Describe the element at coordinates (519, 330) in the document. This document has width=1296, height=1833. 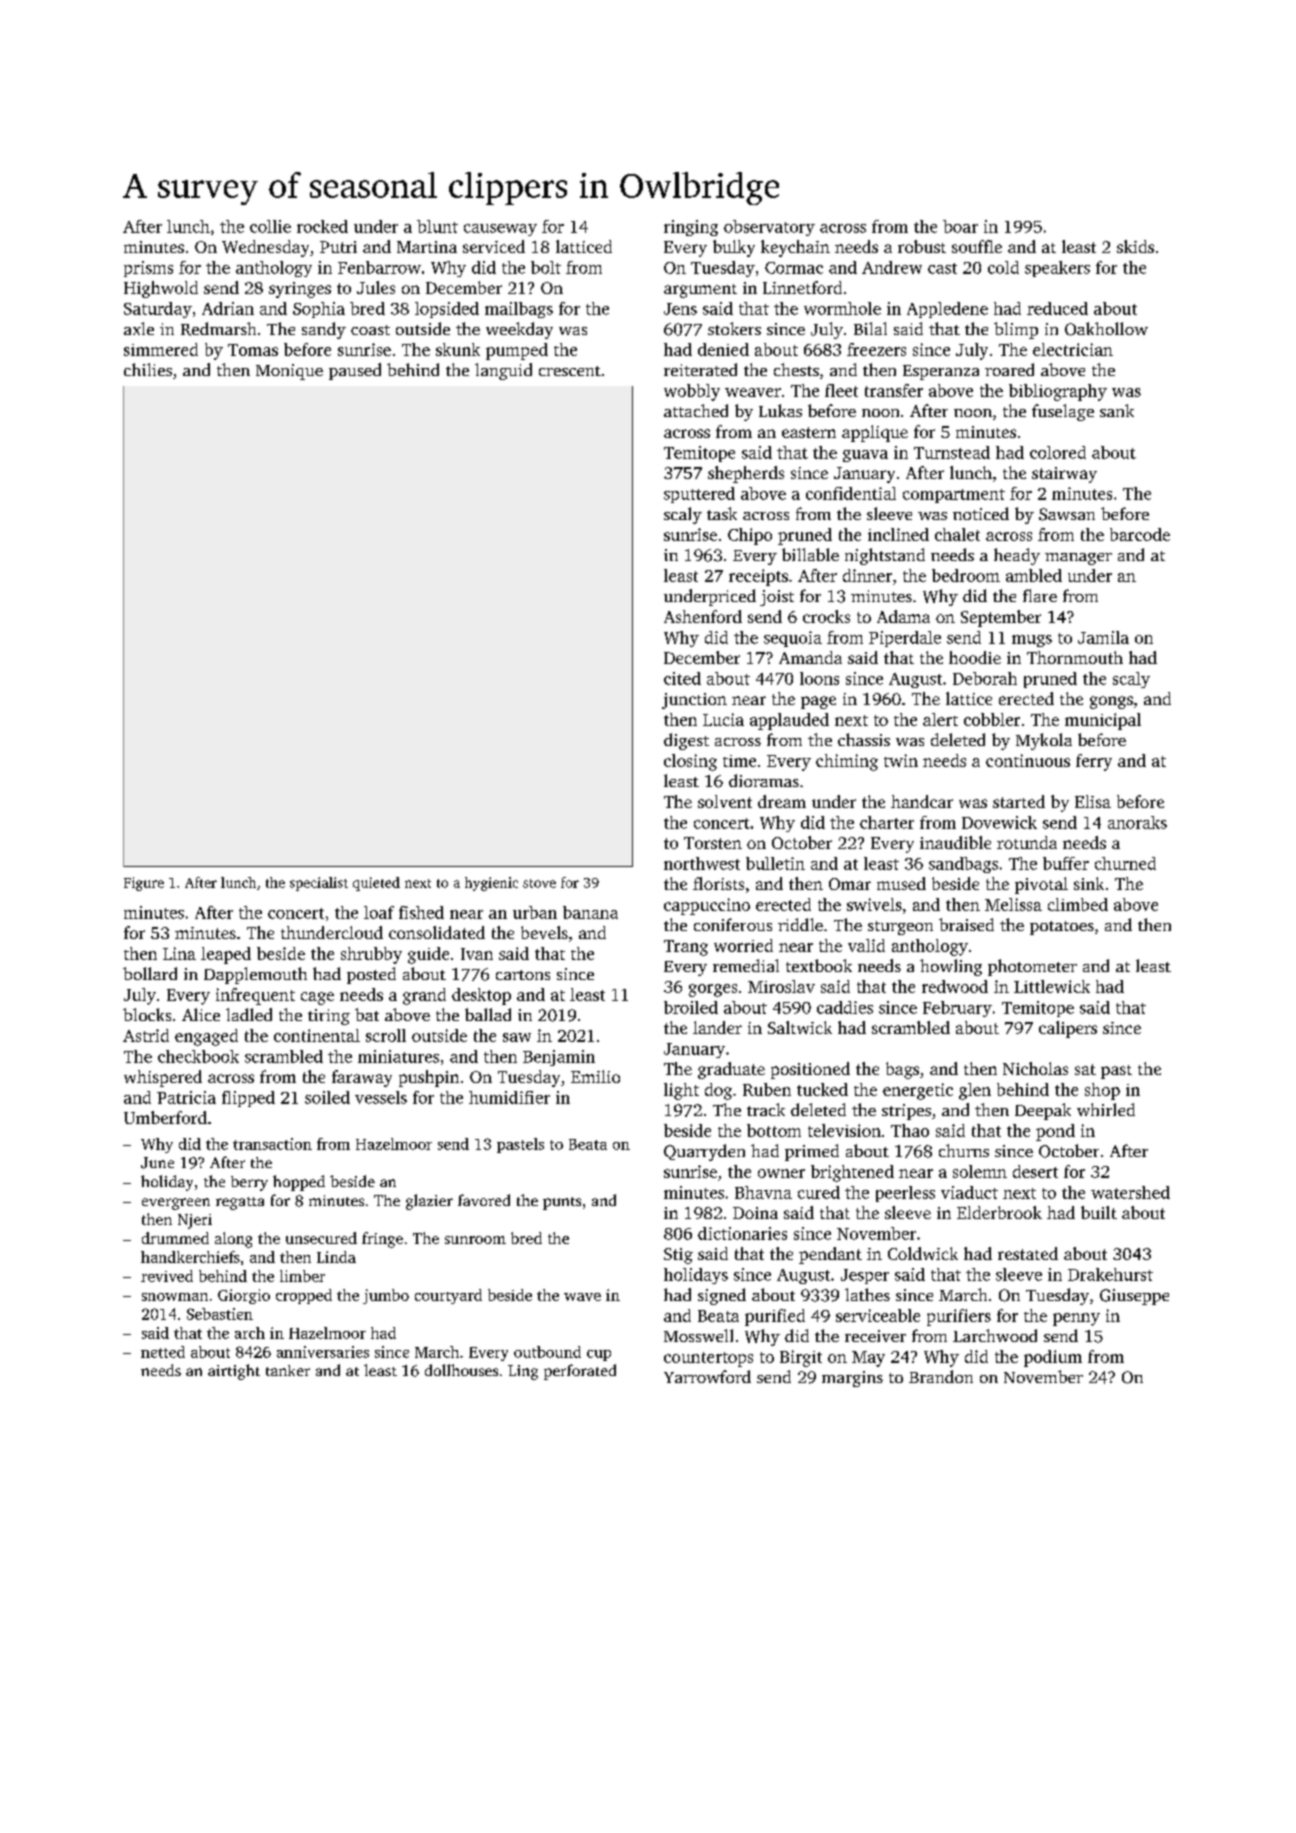
I see `weekday` at that location.
